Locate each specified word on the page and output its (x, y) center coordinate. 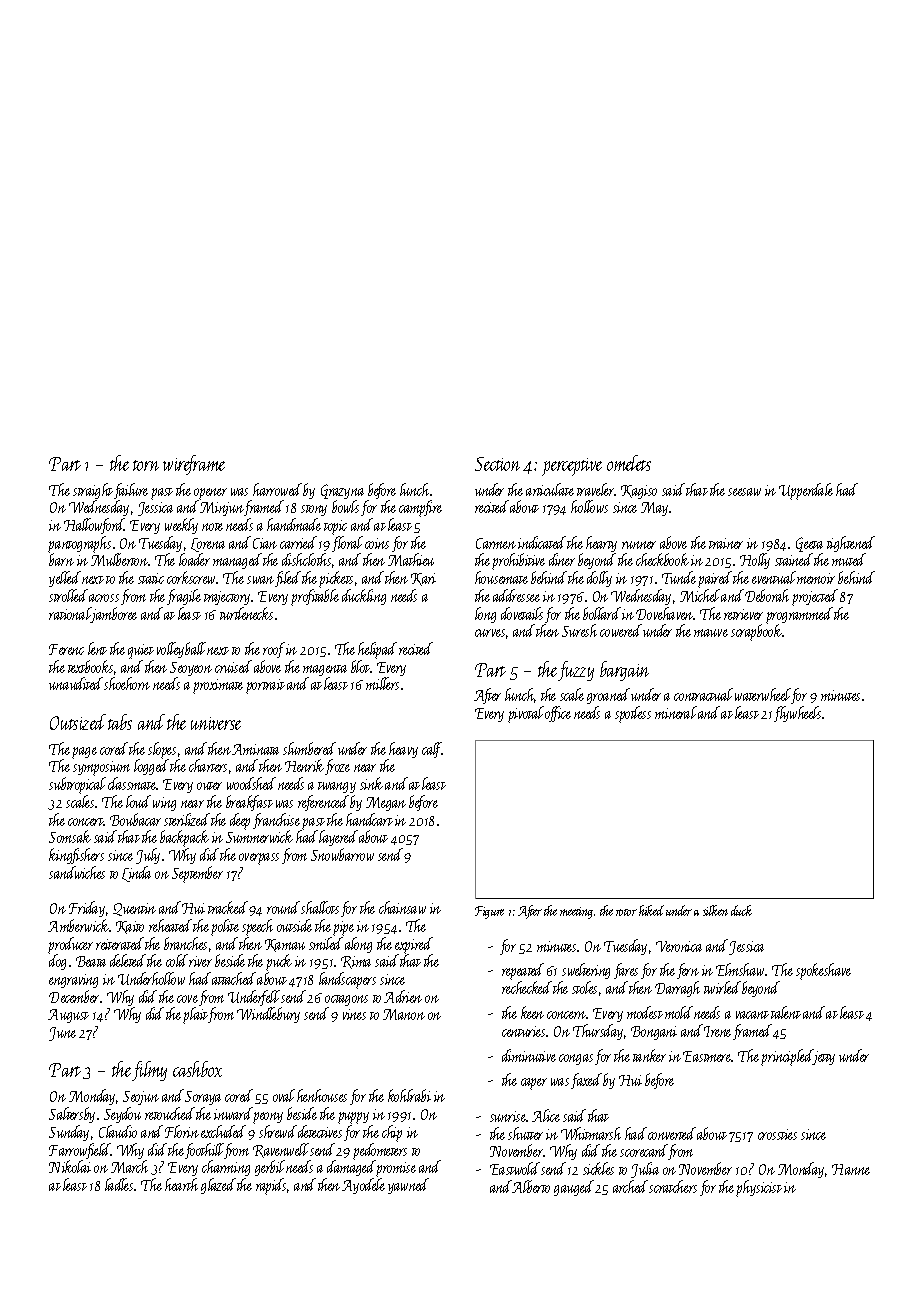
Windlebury (268, 1015)
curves (490, 633)
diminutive (529, 1055)
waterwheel (763, 694)
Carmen (496, 543)
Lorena (208, 545)
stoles (584, 987)
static (151, 578)
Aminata (255, 749)
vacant (752, 1015)
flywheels (797, 714)
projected (815, 597)
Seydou (122, 1115)
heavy (403, 750)
